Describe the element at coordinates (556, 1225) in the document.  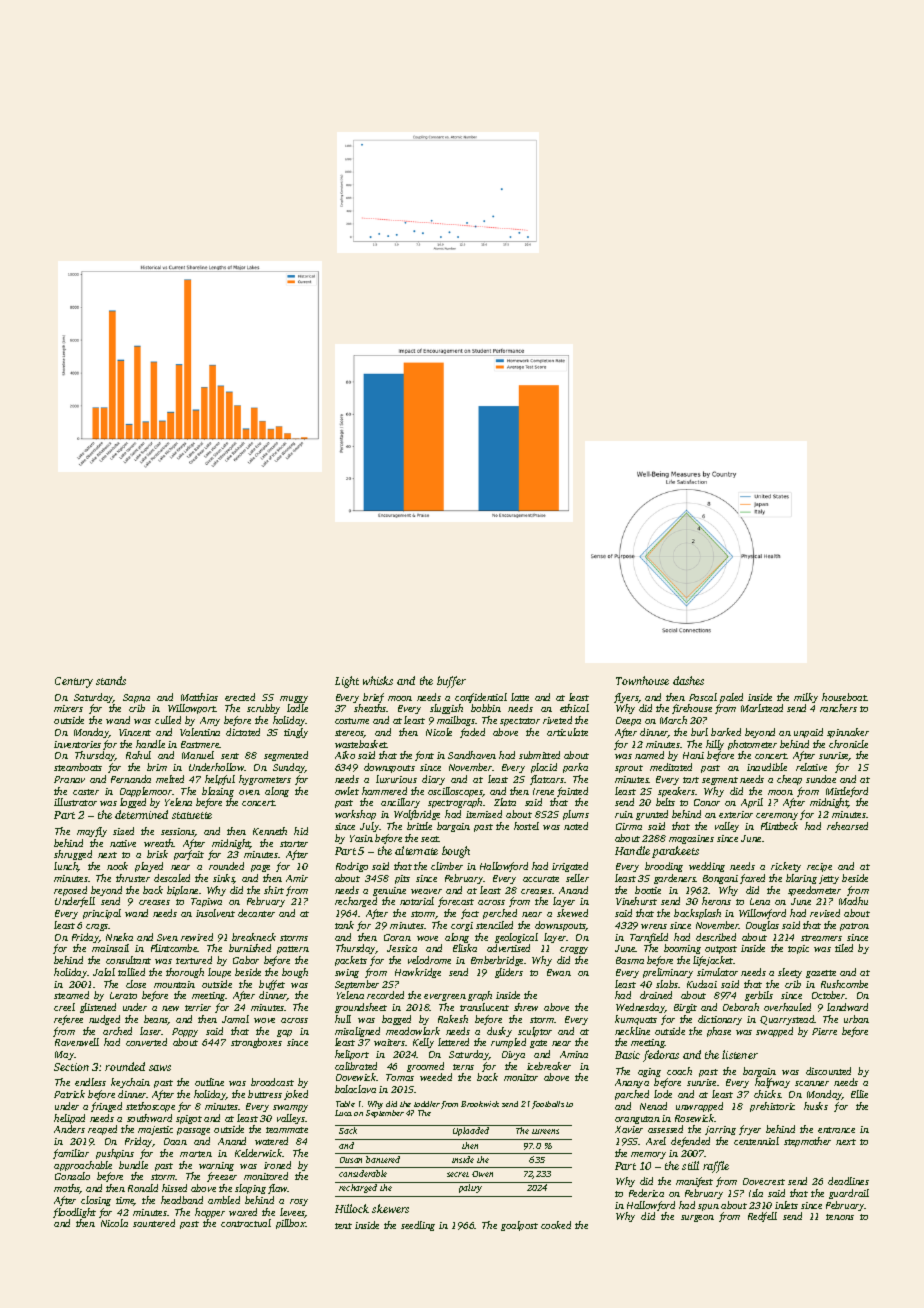
I see `cooked` at that location.
